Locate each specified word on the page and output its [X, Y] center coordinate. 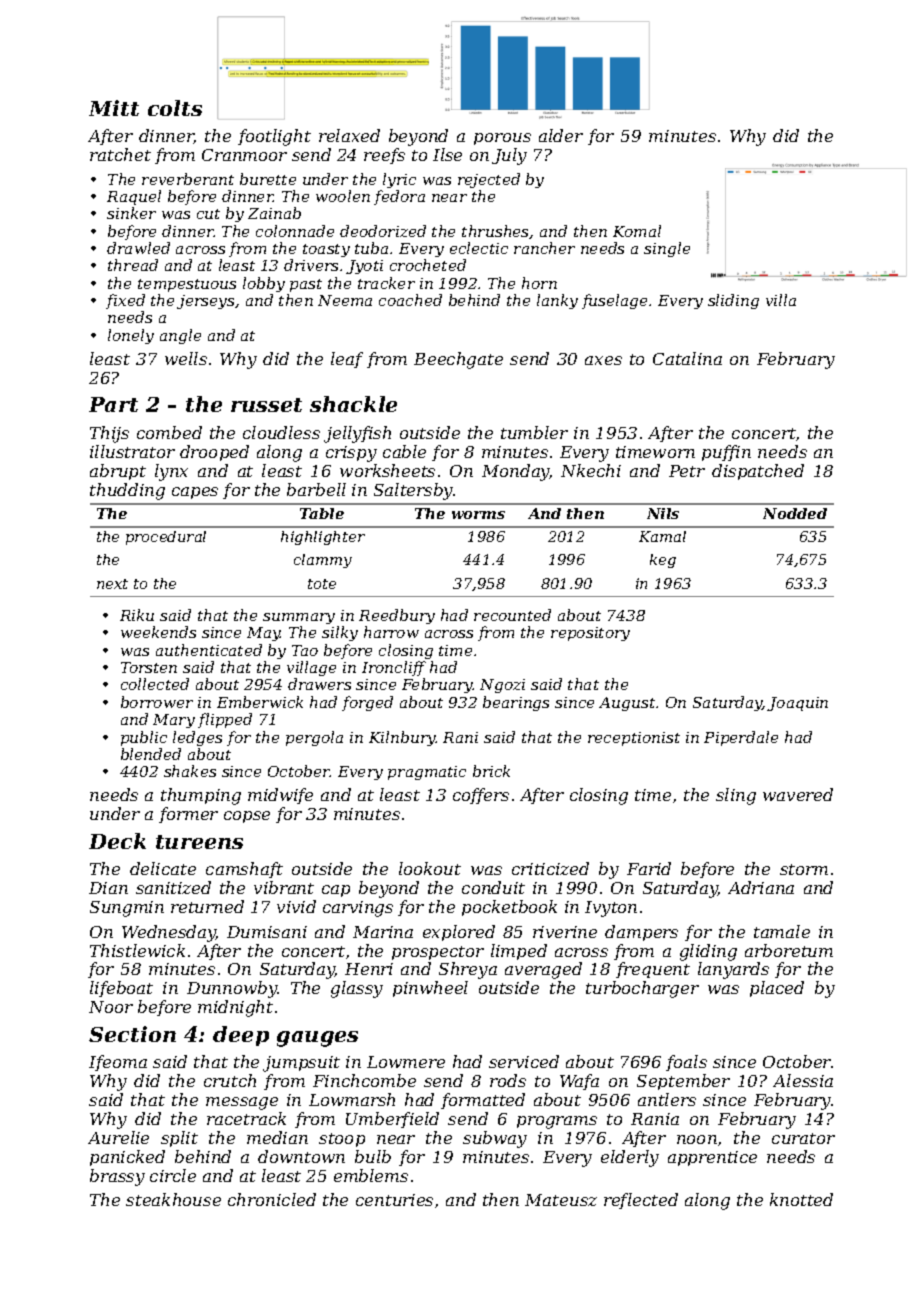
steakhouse [173, 1199]
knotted [801, 1199]
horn [539, 283]
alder [561, 135]
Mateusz [561, 1200]
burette [268, 179]
